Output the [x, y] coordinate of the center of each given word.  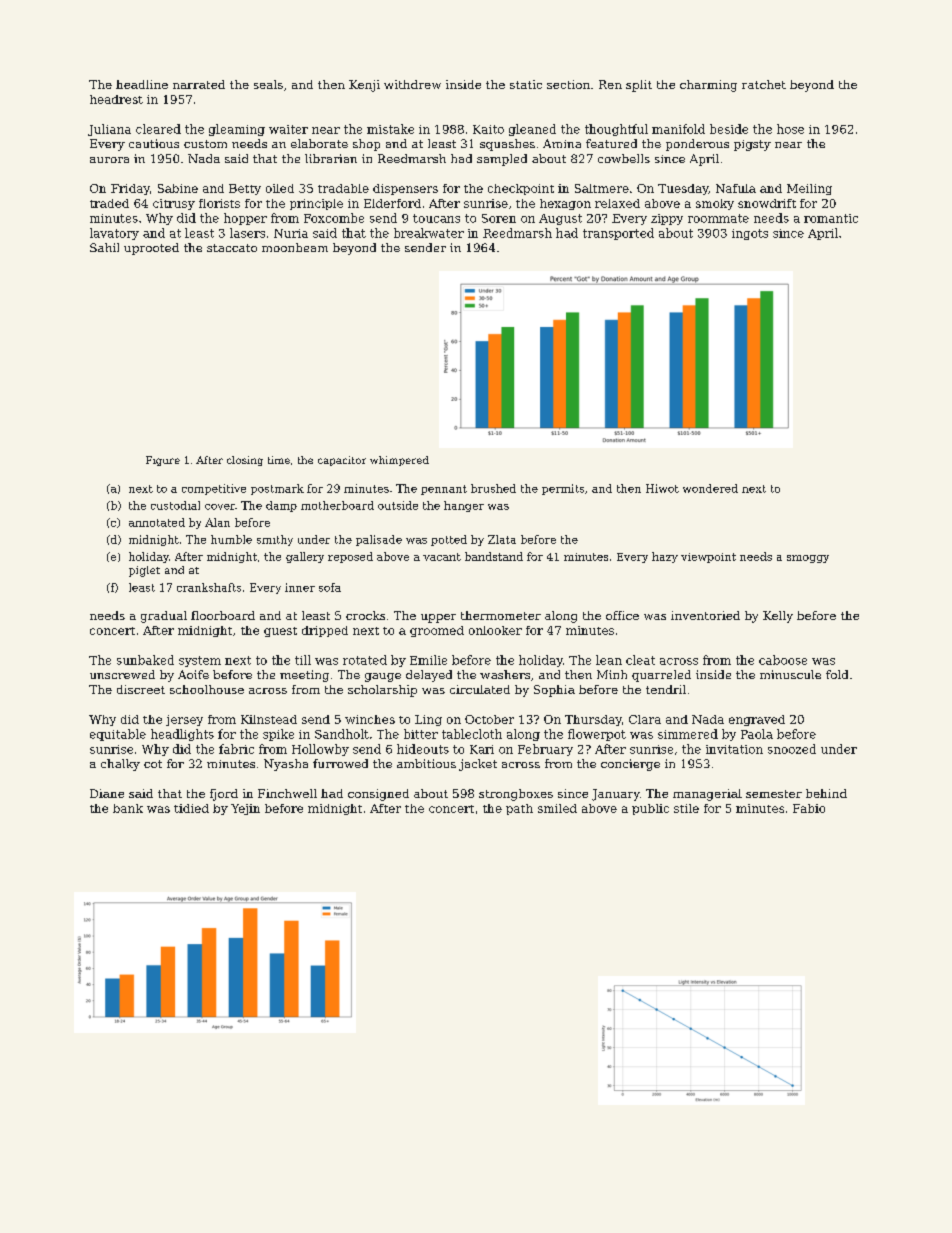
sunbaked [145, 660]
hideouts [423, 749]
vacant [442, 557]
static [526, 84]
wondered [710, 488]
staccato [232, 248]
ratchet [764, 84]
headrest [116, 99]
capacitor [342, 461]
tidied [191, 808]
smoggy [808, 559]
